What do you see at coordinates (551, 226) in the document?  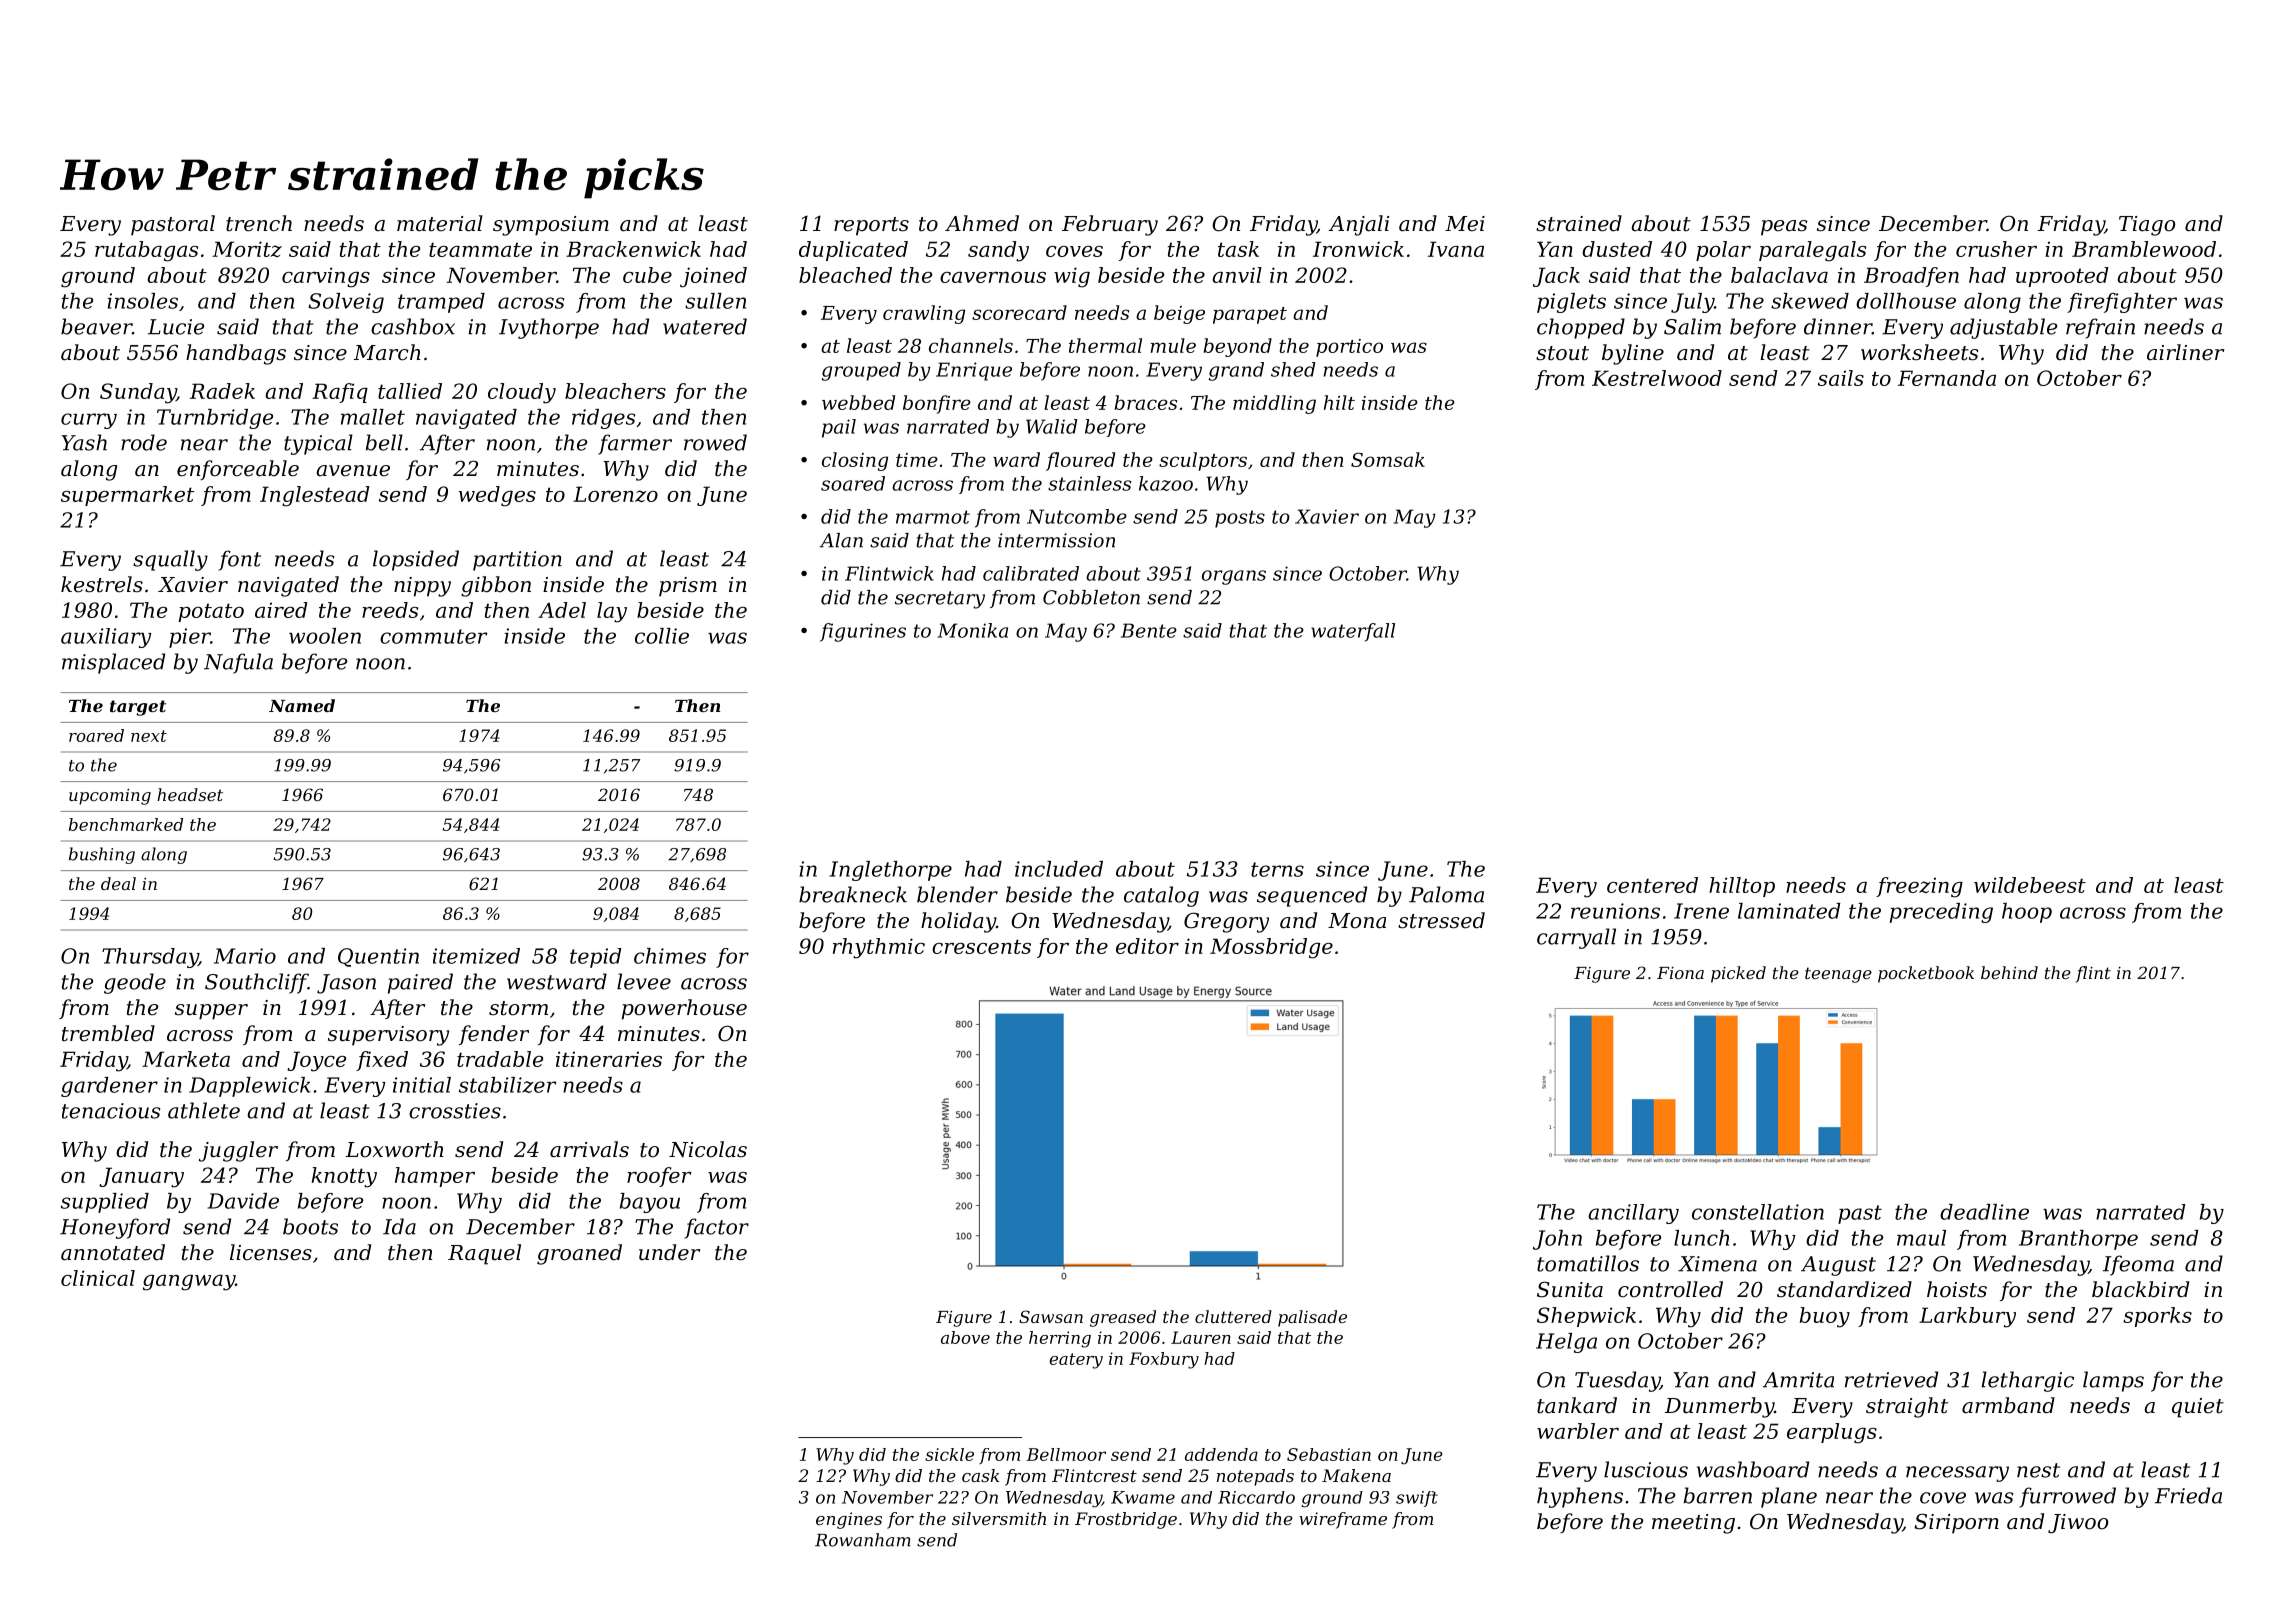 I see `symposium` at bounding box center [551, 226].
